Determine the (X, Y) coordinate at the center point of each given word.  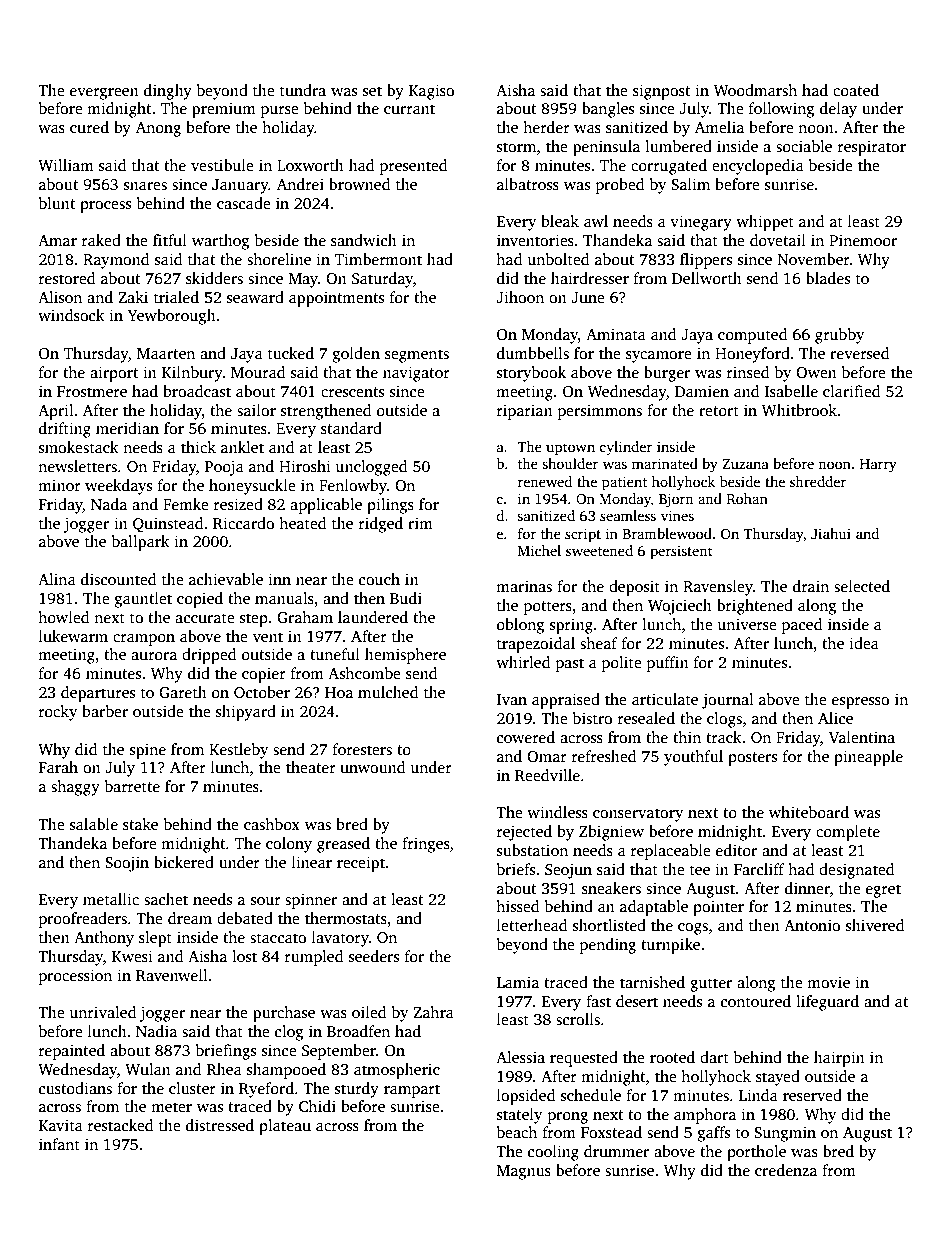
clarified (851, 391)
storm (516, 147)
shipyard (246, 713)
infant (59, 1144)
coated (856, 90)
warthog (220, 242)
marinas (524, 586)
